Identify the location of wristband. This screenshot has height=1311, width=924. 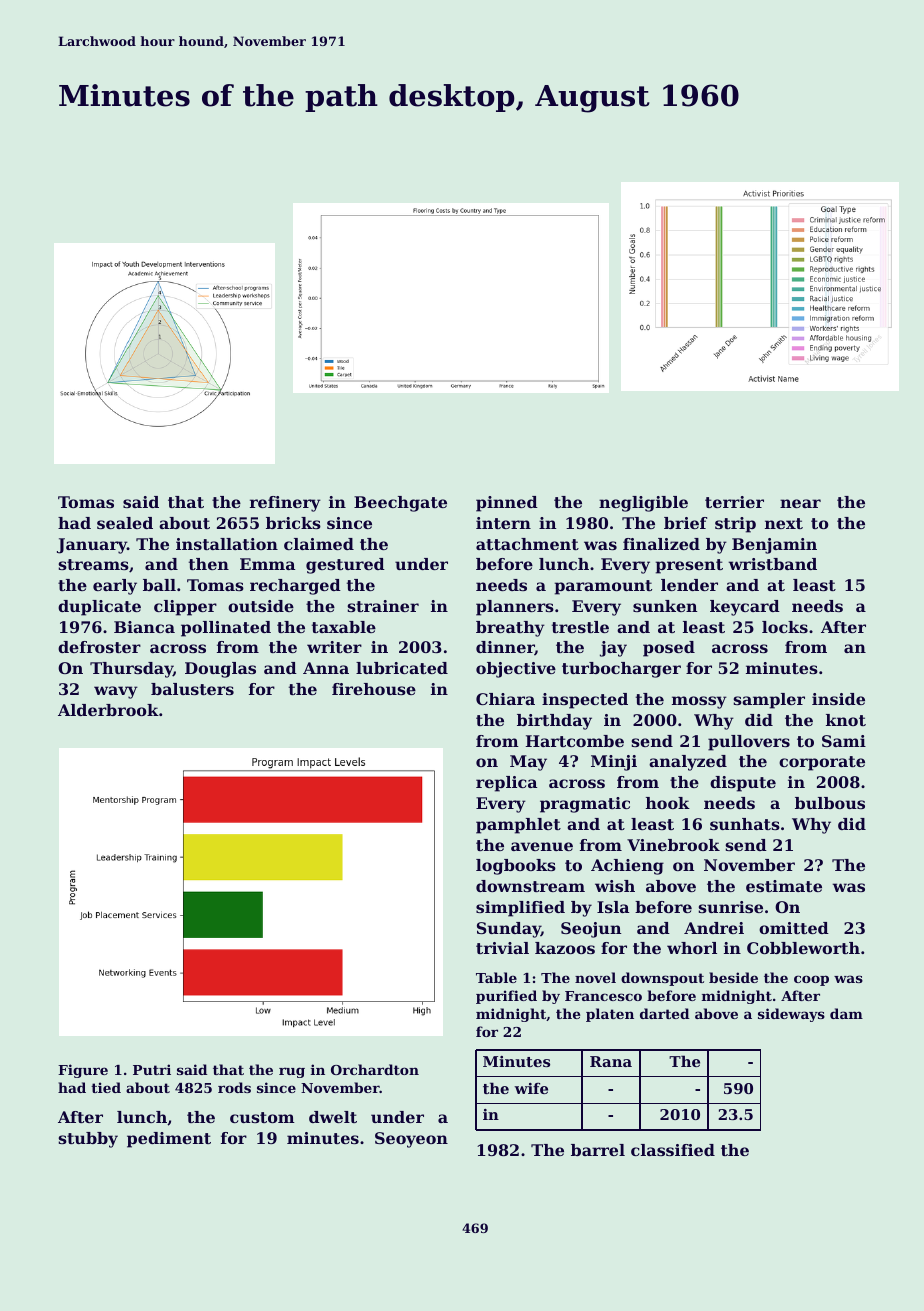
(772, 564).
